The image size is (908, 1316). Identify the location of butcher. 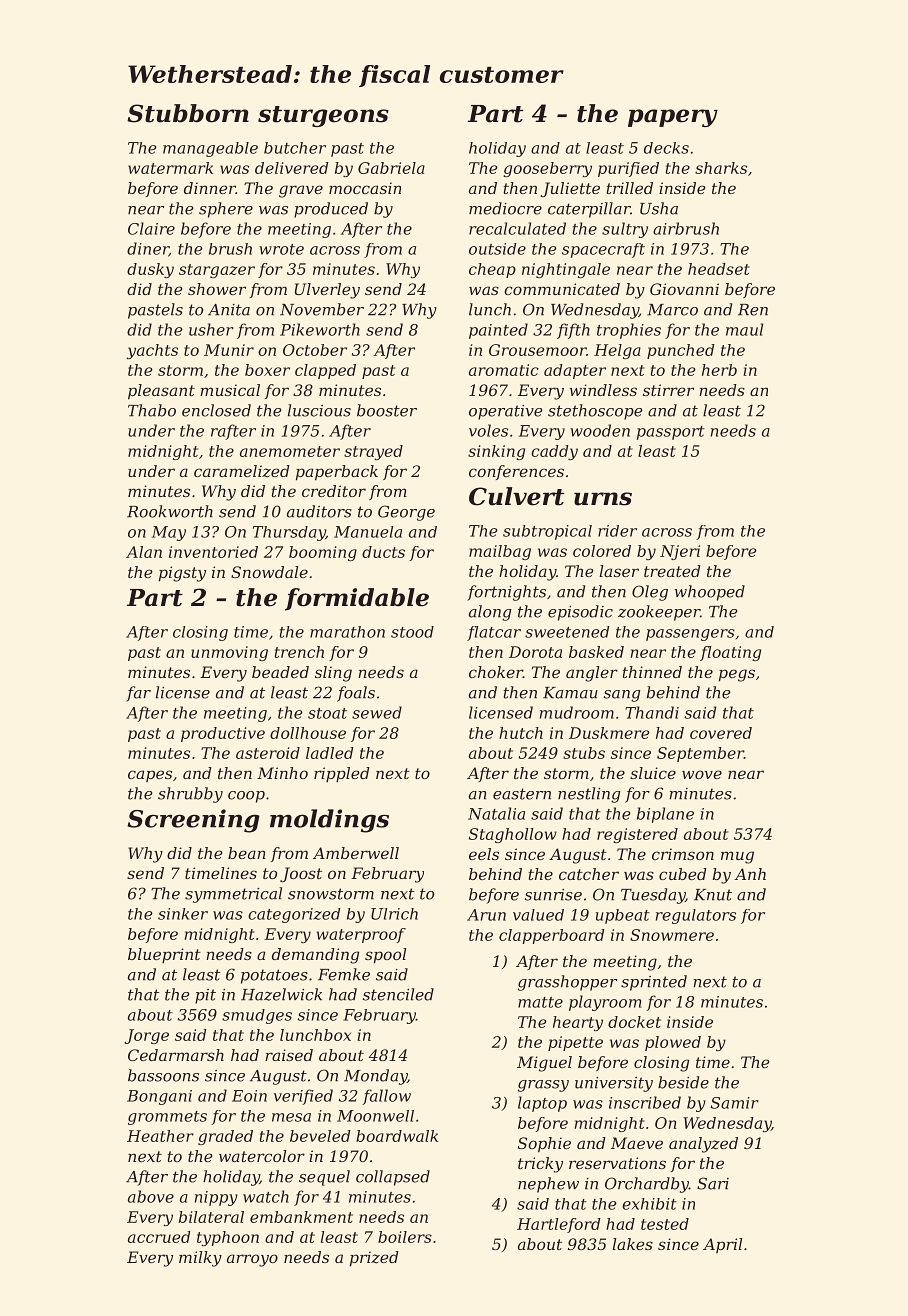
(295, 148).
